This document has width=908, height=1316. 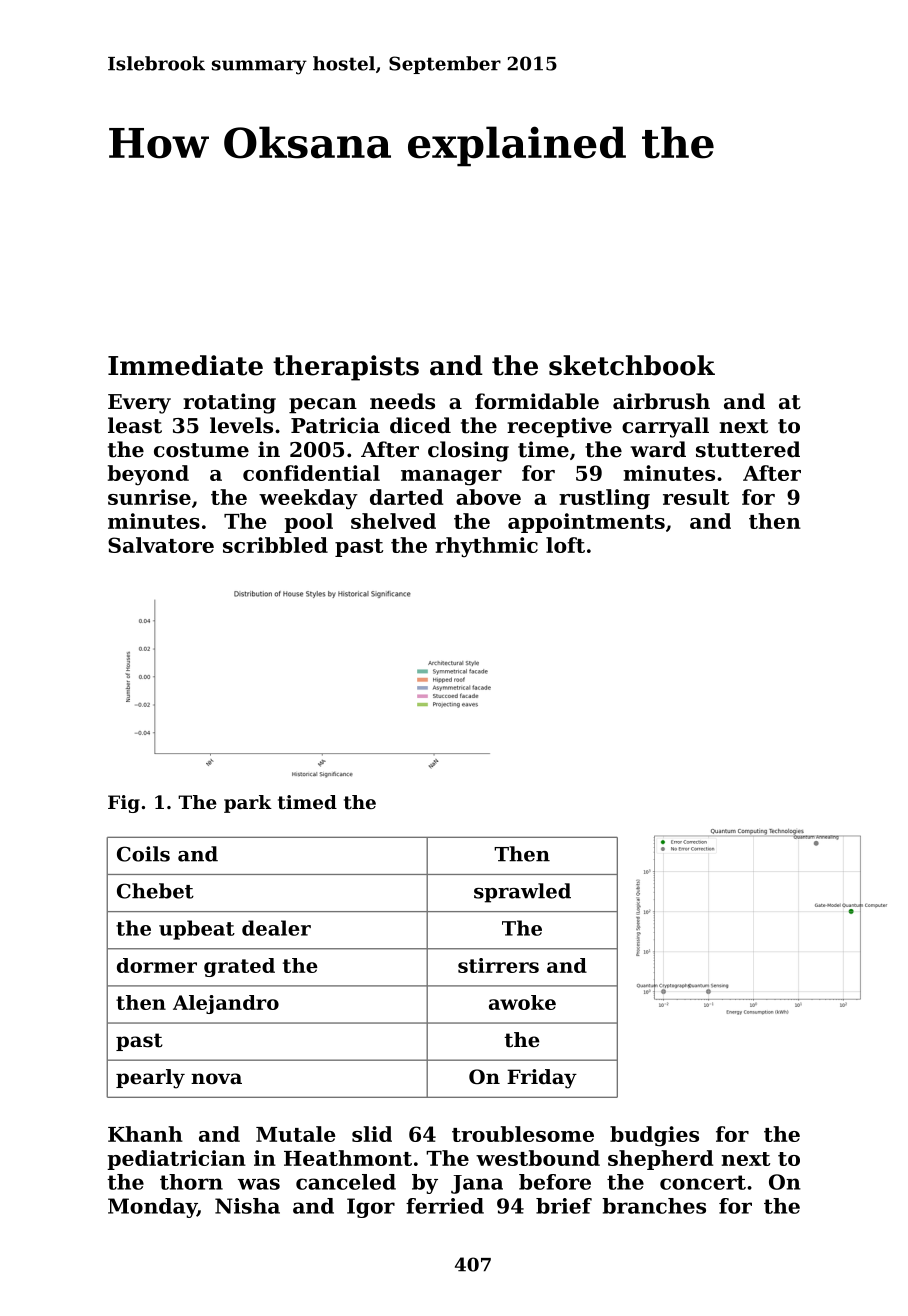 What do you see at coordinates (191, 1182) in the document?
I see `thorn` at bounding box center [191, 1182].
